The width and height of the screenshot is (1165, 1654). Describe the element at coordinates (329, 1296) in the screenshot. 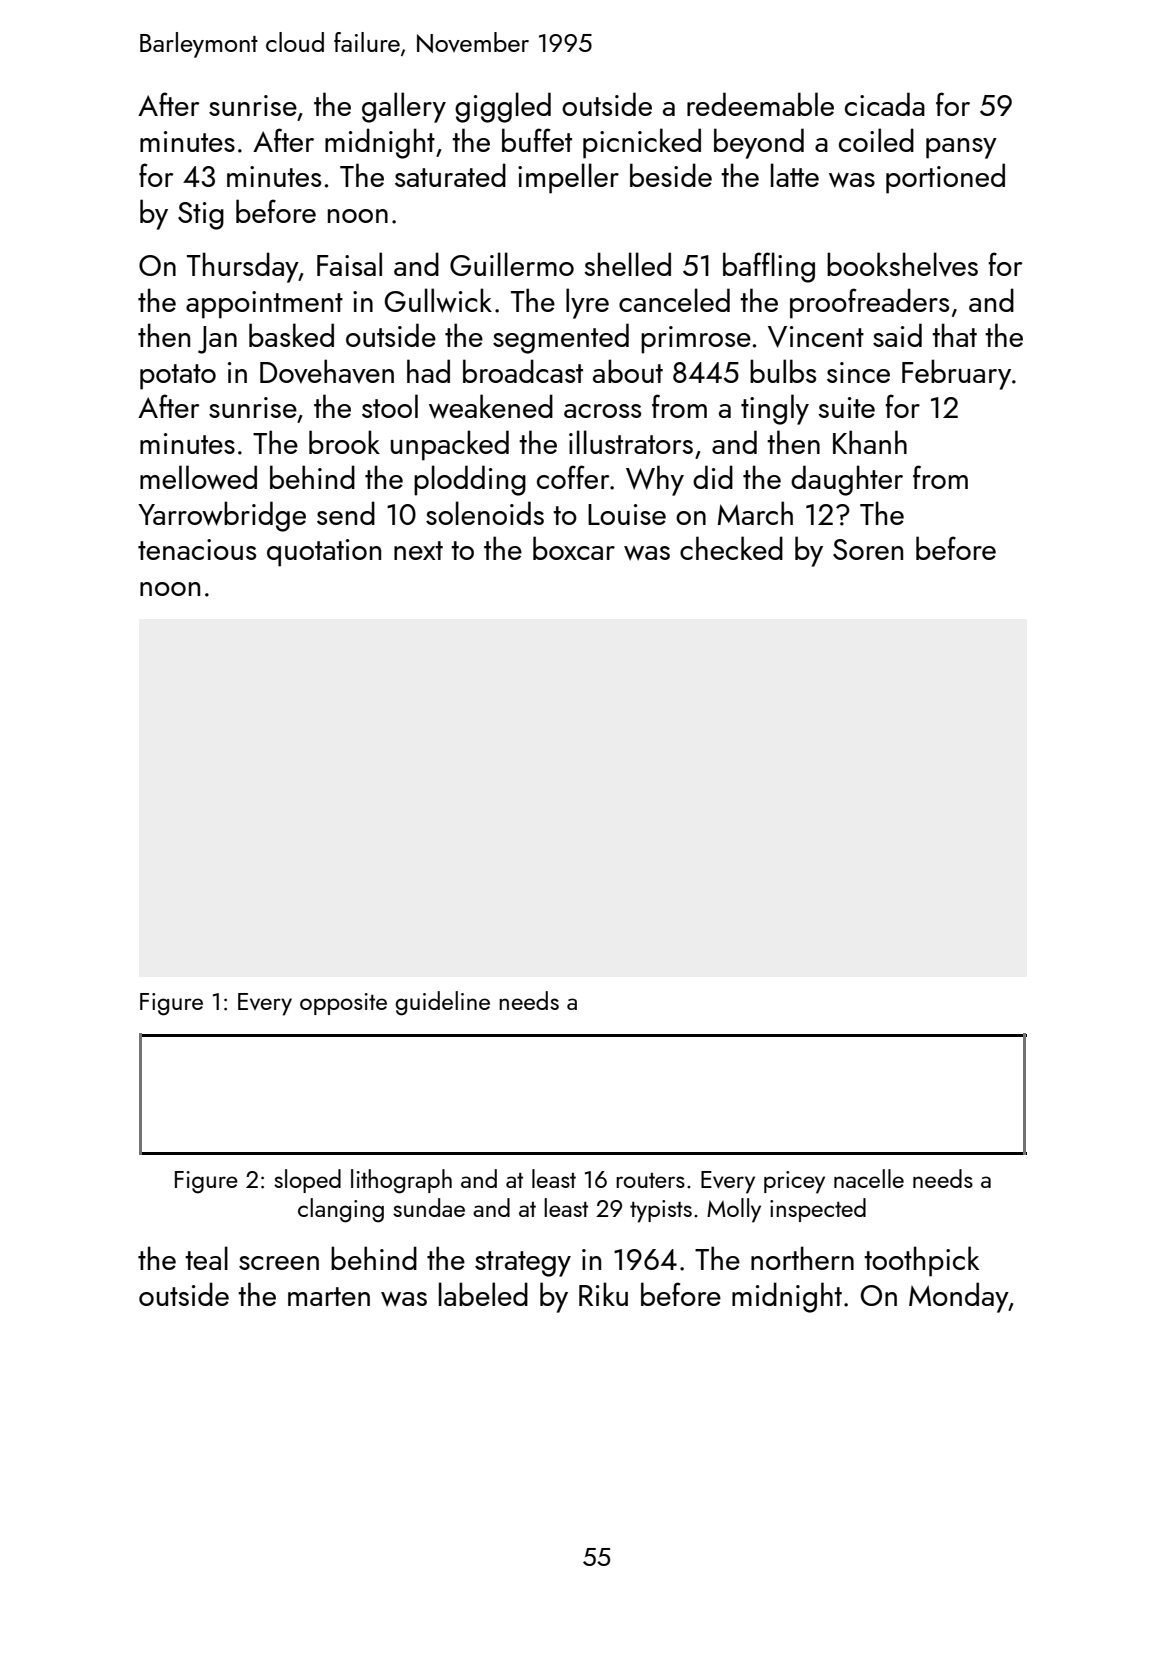

I see `marten` at that location.
